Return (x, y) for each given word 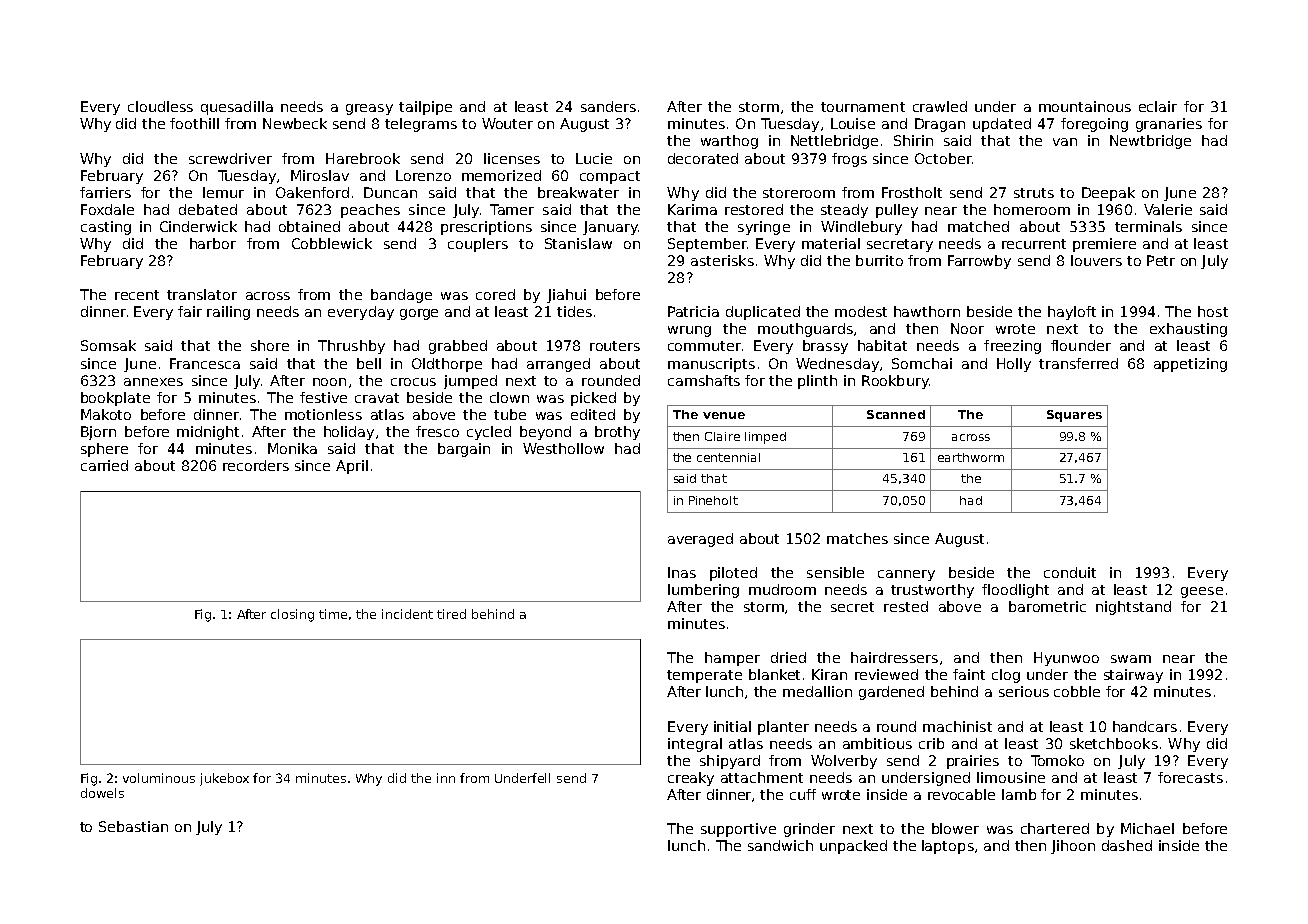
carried (104, 465)
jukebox (224, 779)
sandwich (780, 845)
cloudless (160, 106)
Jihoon (1073, 847)
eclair (1158, 106)
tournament (863, 107)
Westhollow (563, 448)
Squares (1074, 416)
